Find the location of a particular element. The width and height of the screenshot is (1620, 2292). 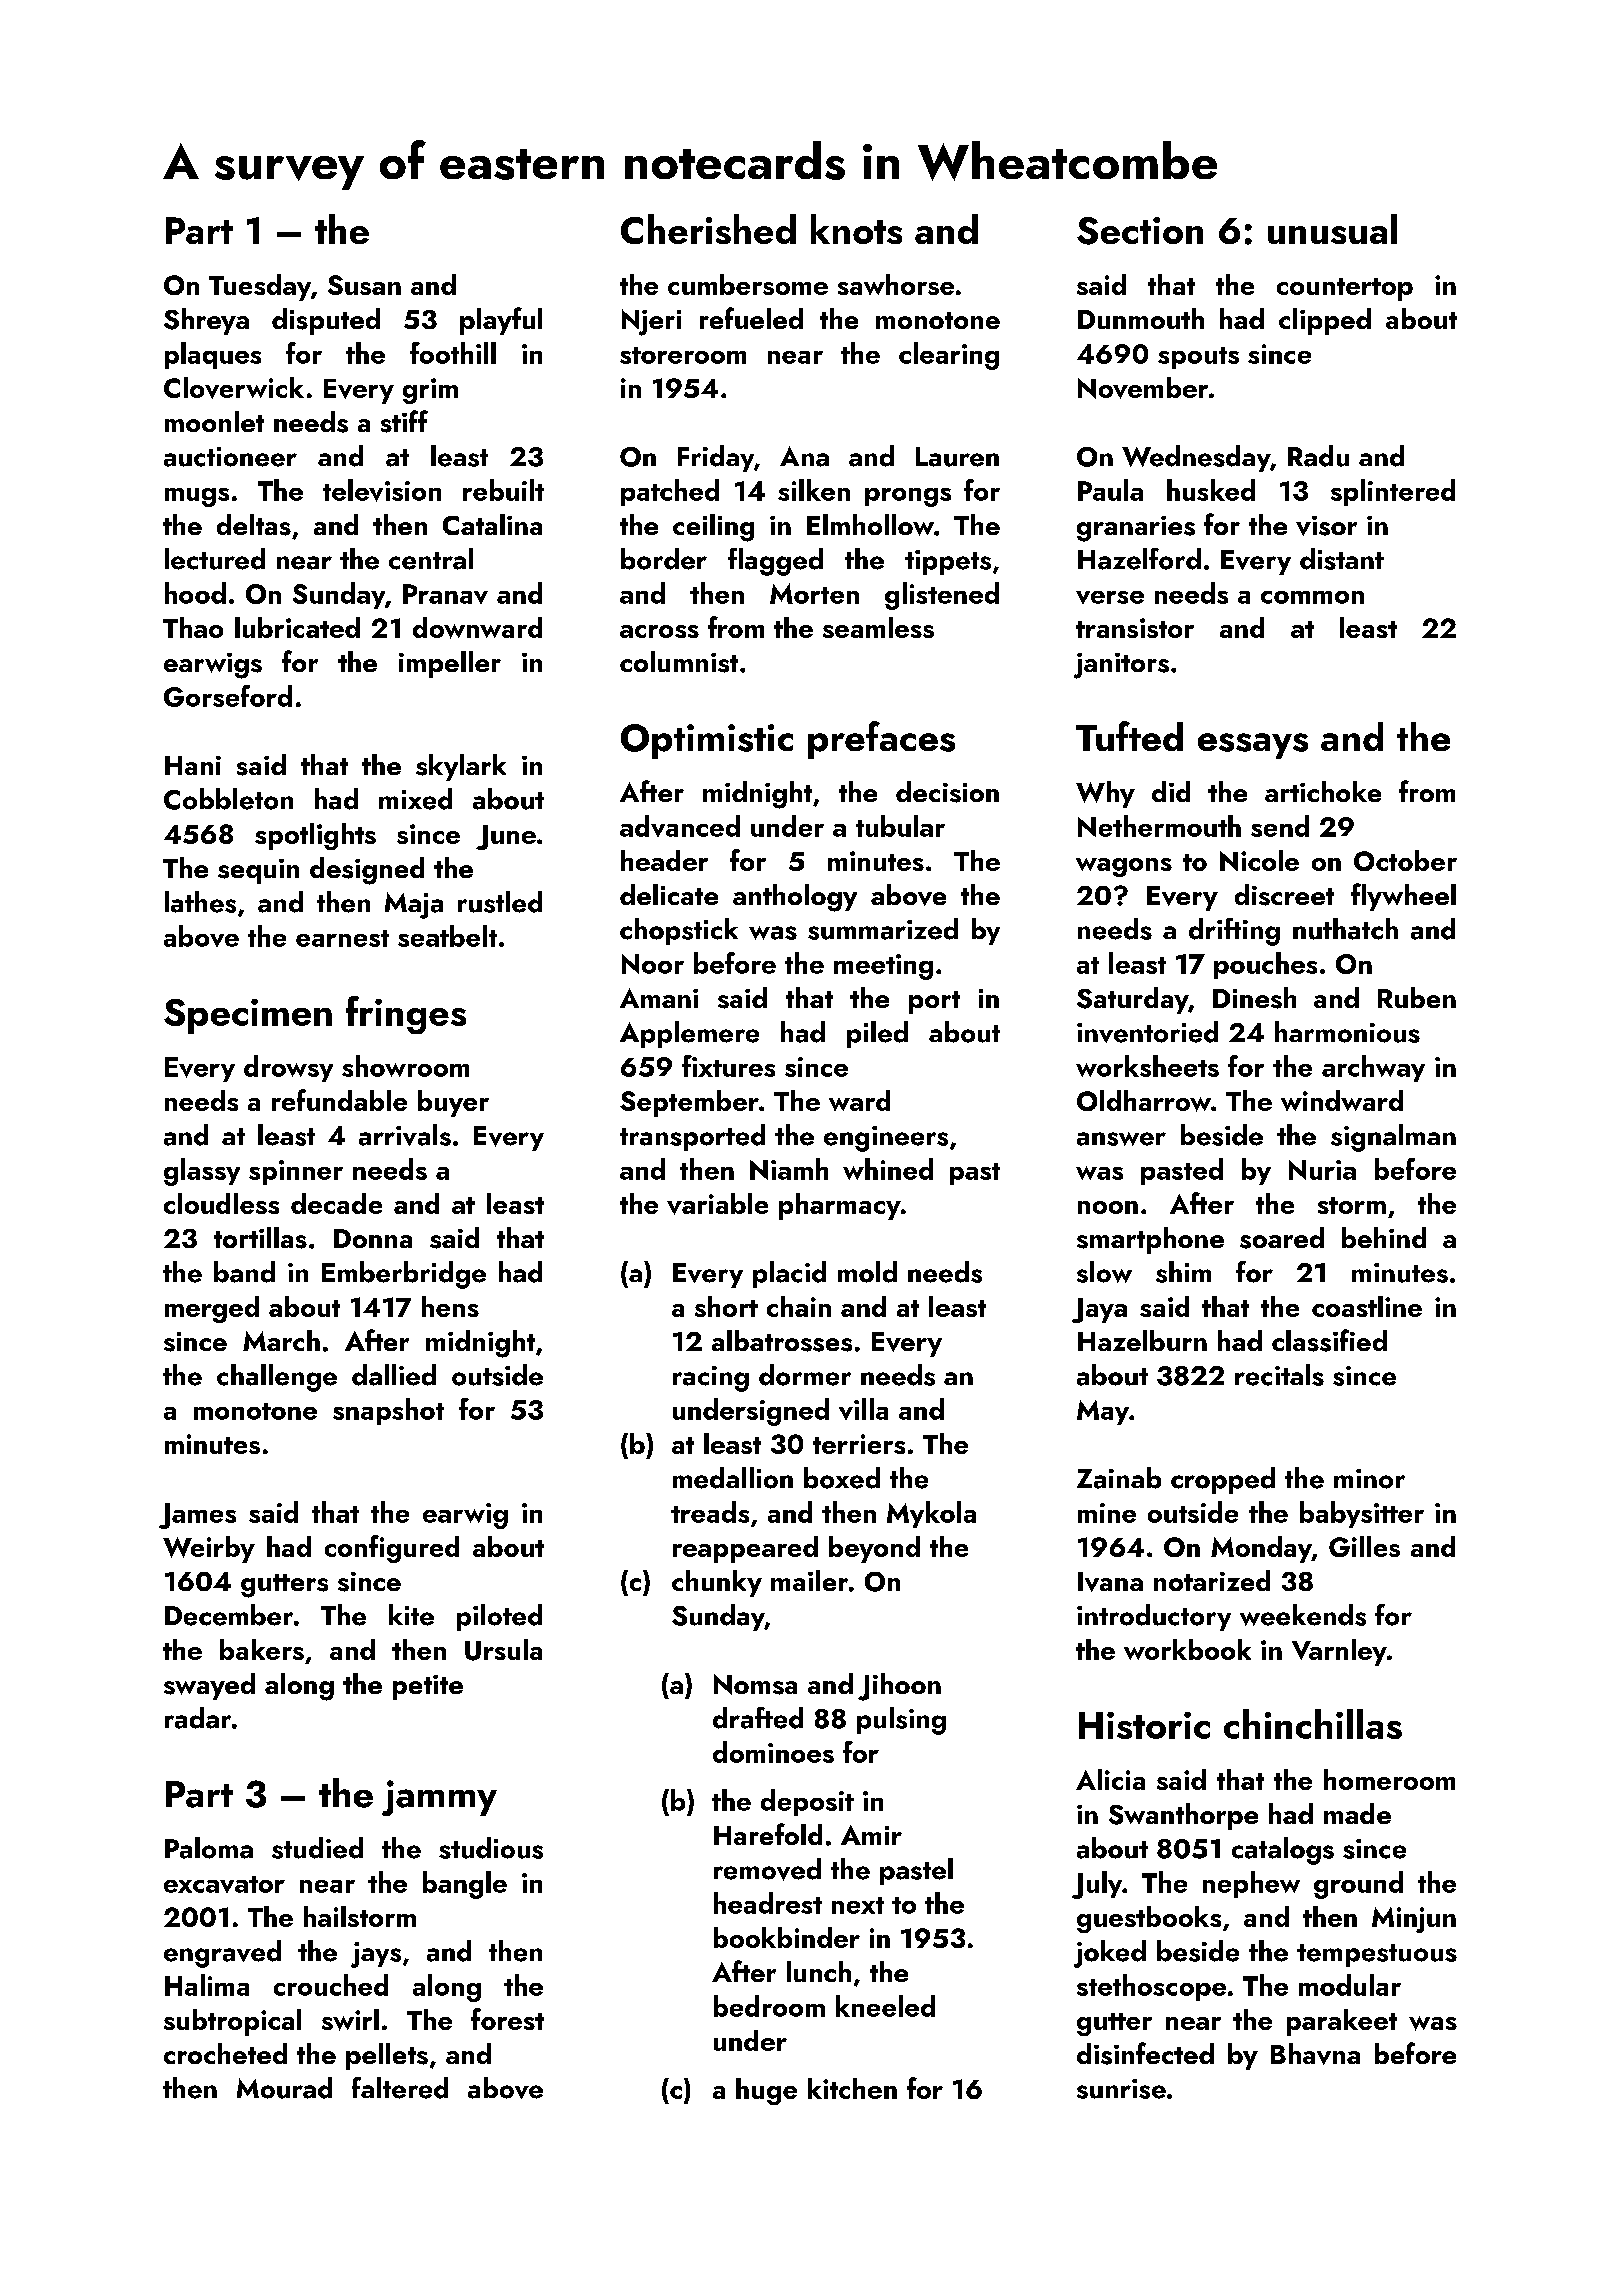

mugs is located at coordinates (197, 497).
